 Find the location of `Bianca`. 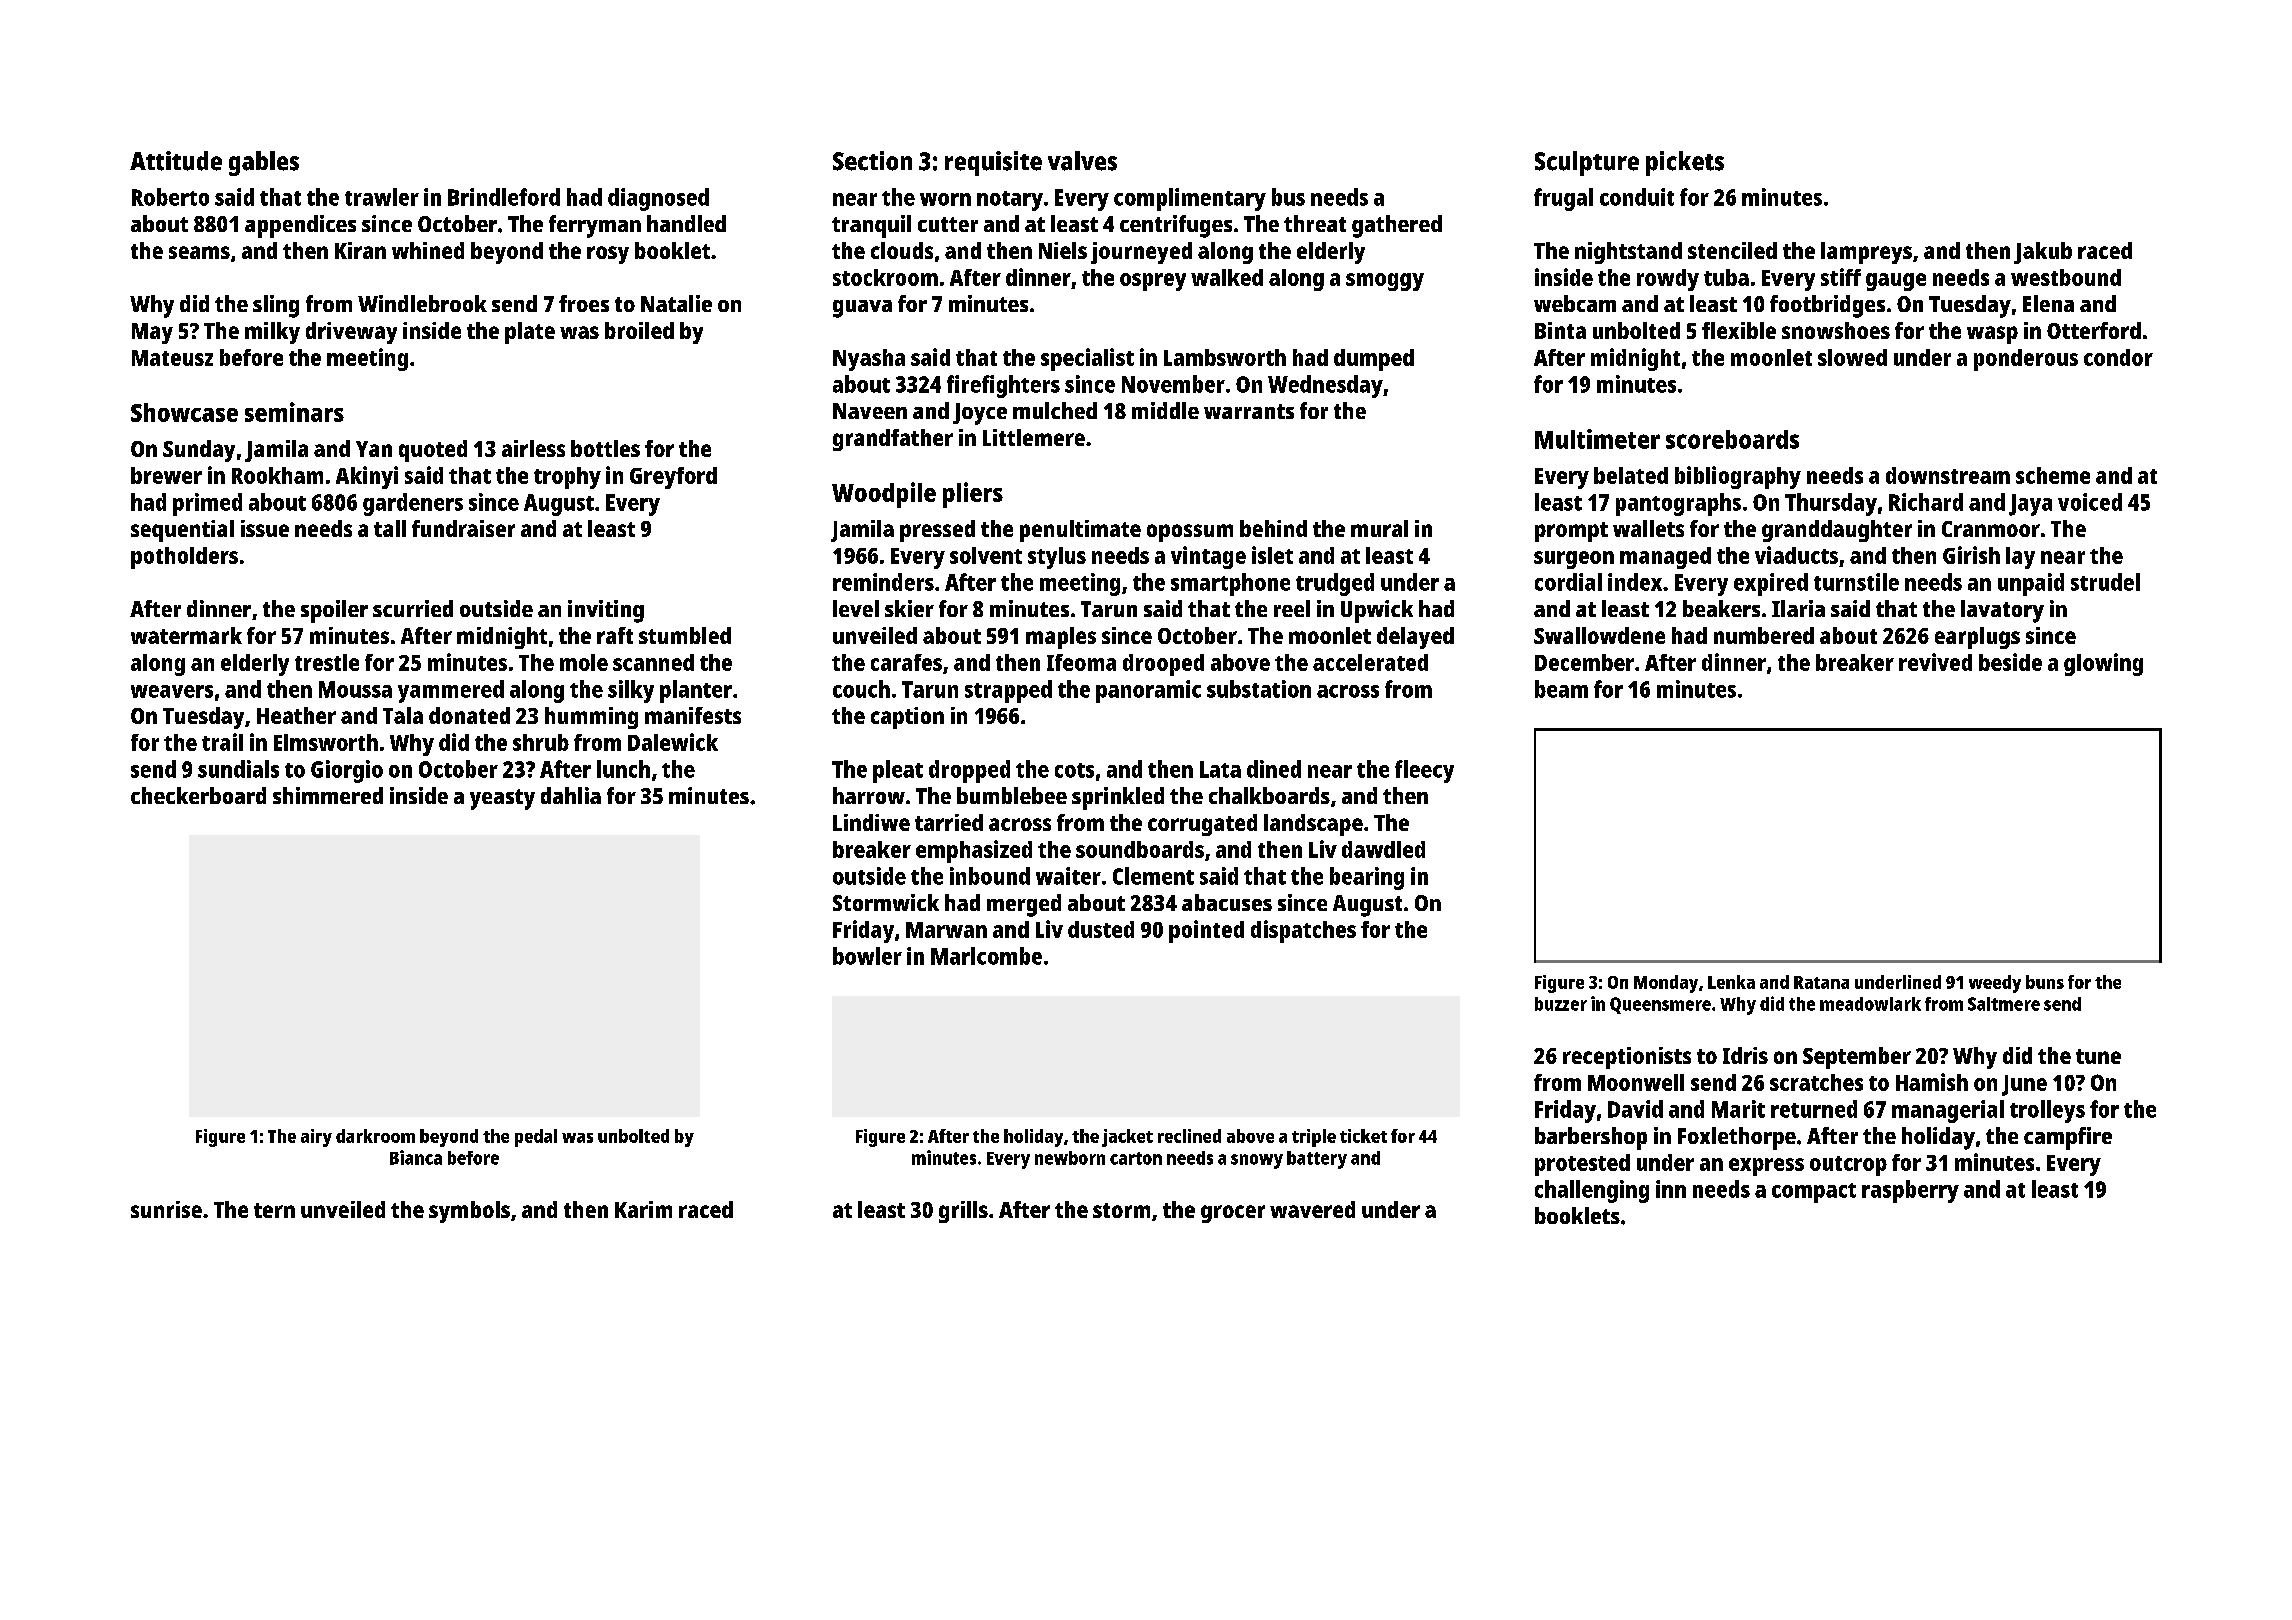

Bianca is located at coordinates (416, 1157).
